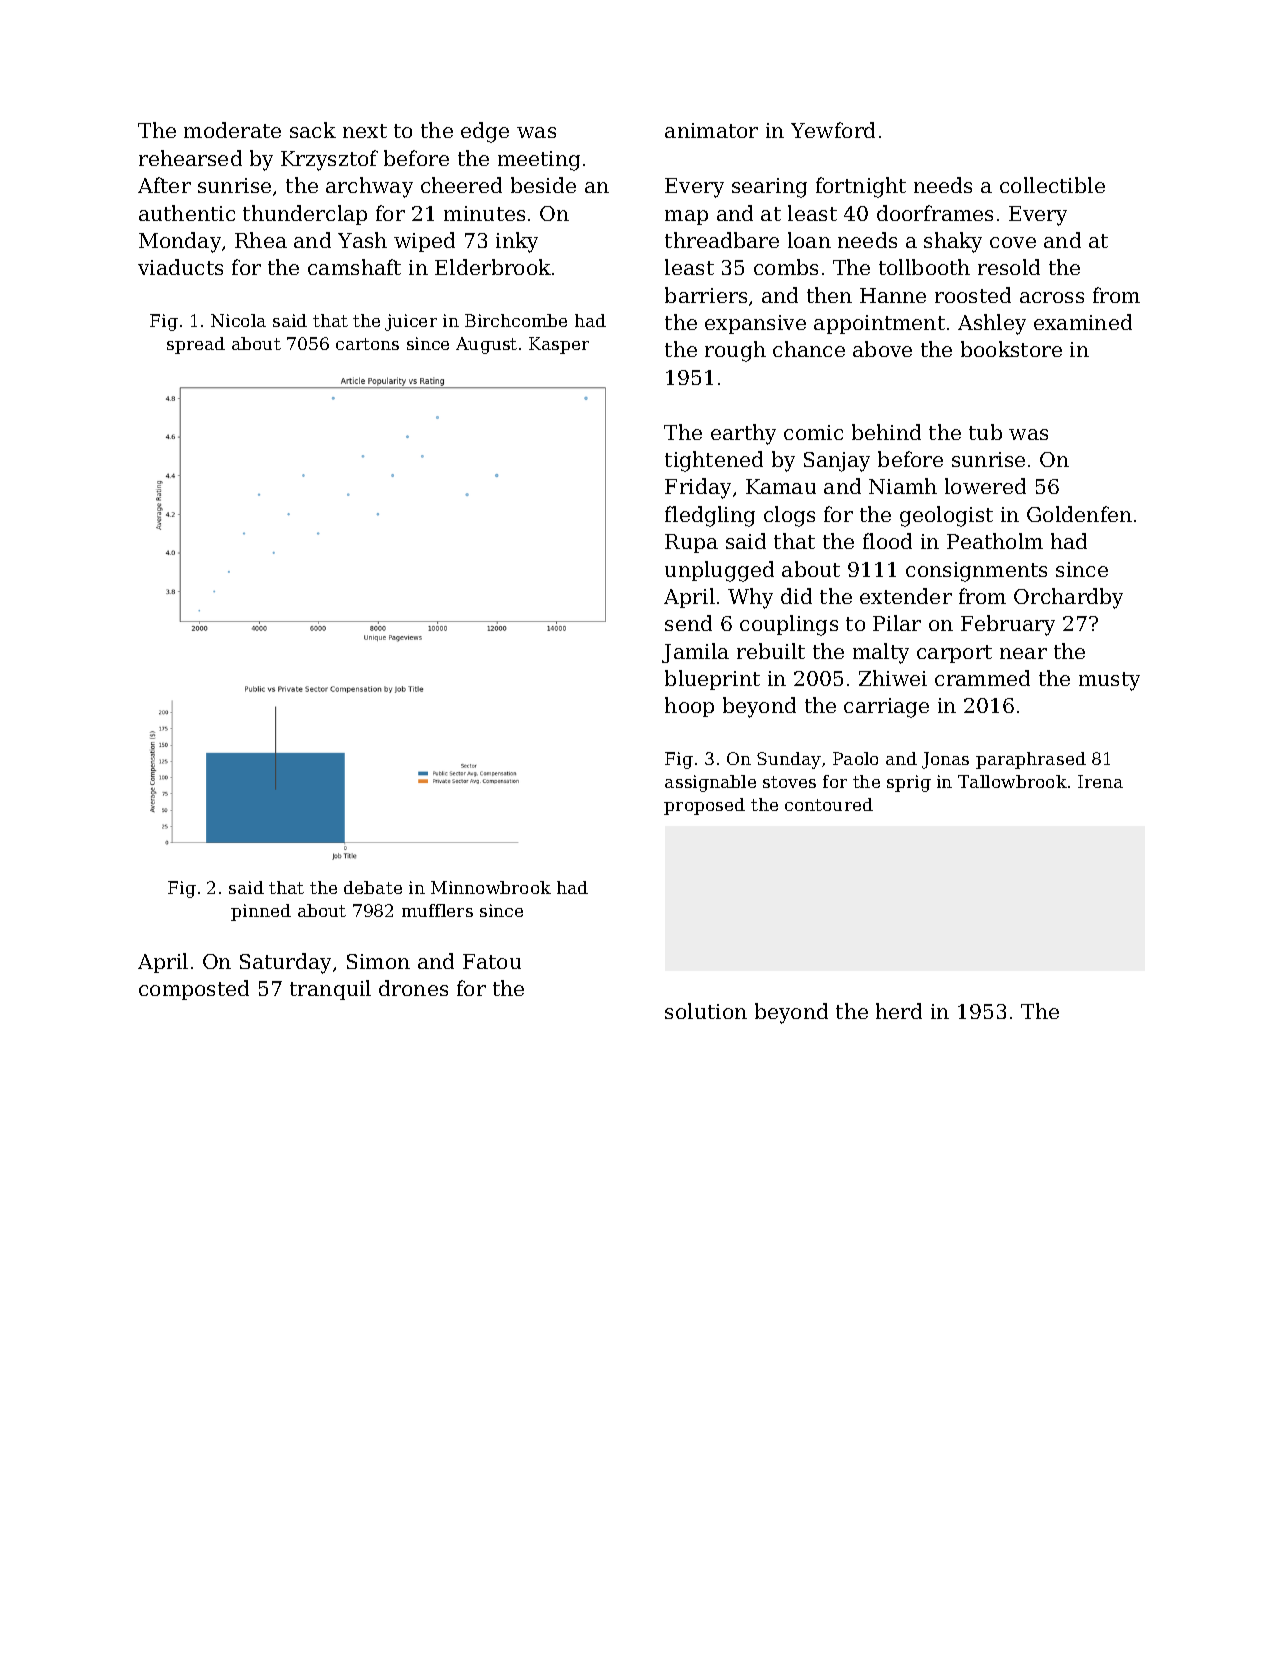 Image resolution: width=1283 pixels, height=1660 pixels. I want to click on loan, so click(809, 240).
